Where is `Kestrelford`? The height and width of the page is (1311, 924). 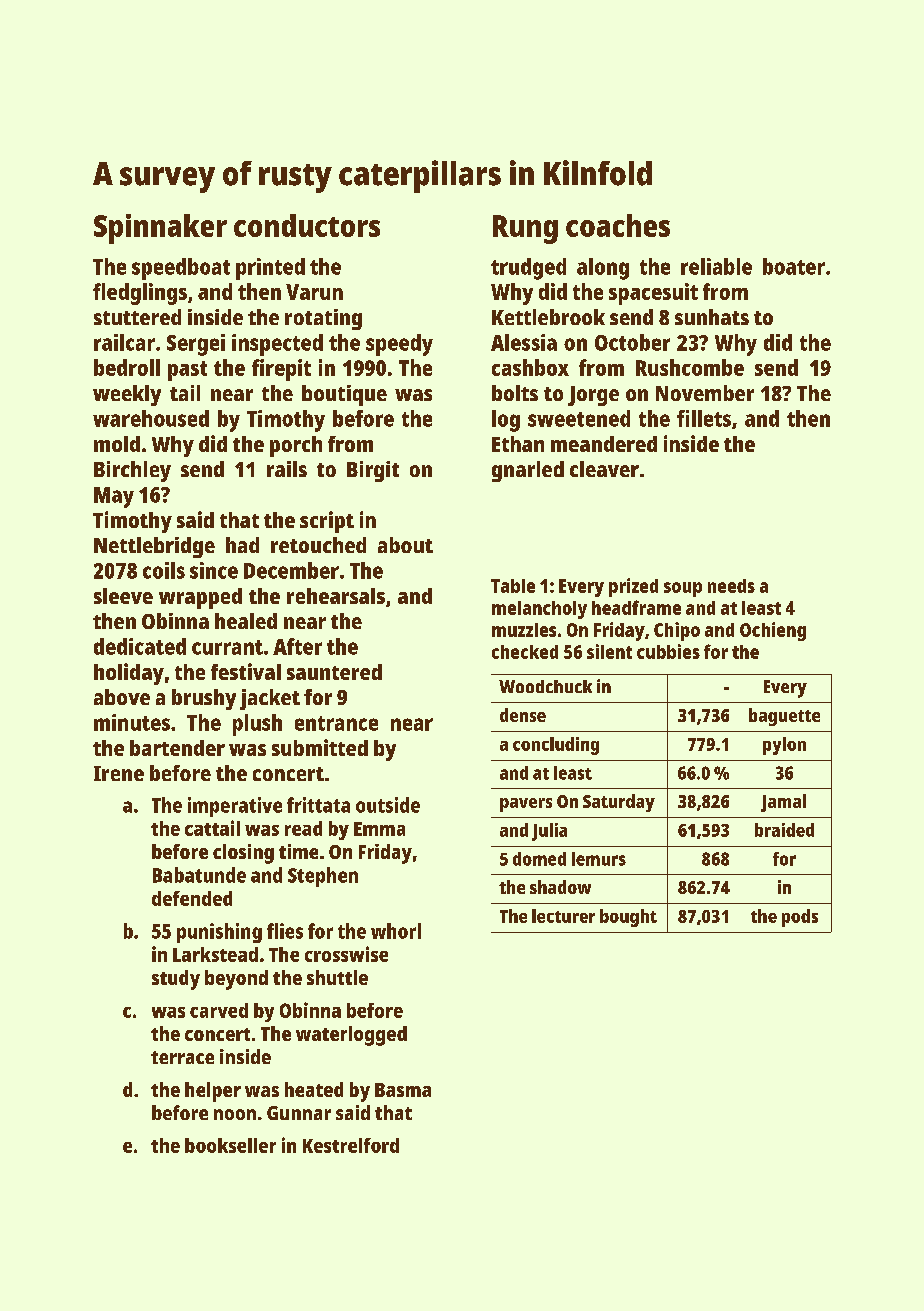
Kestrelford is located at coordinates (351, 1145).
